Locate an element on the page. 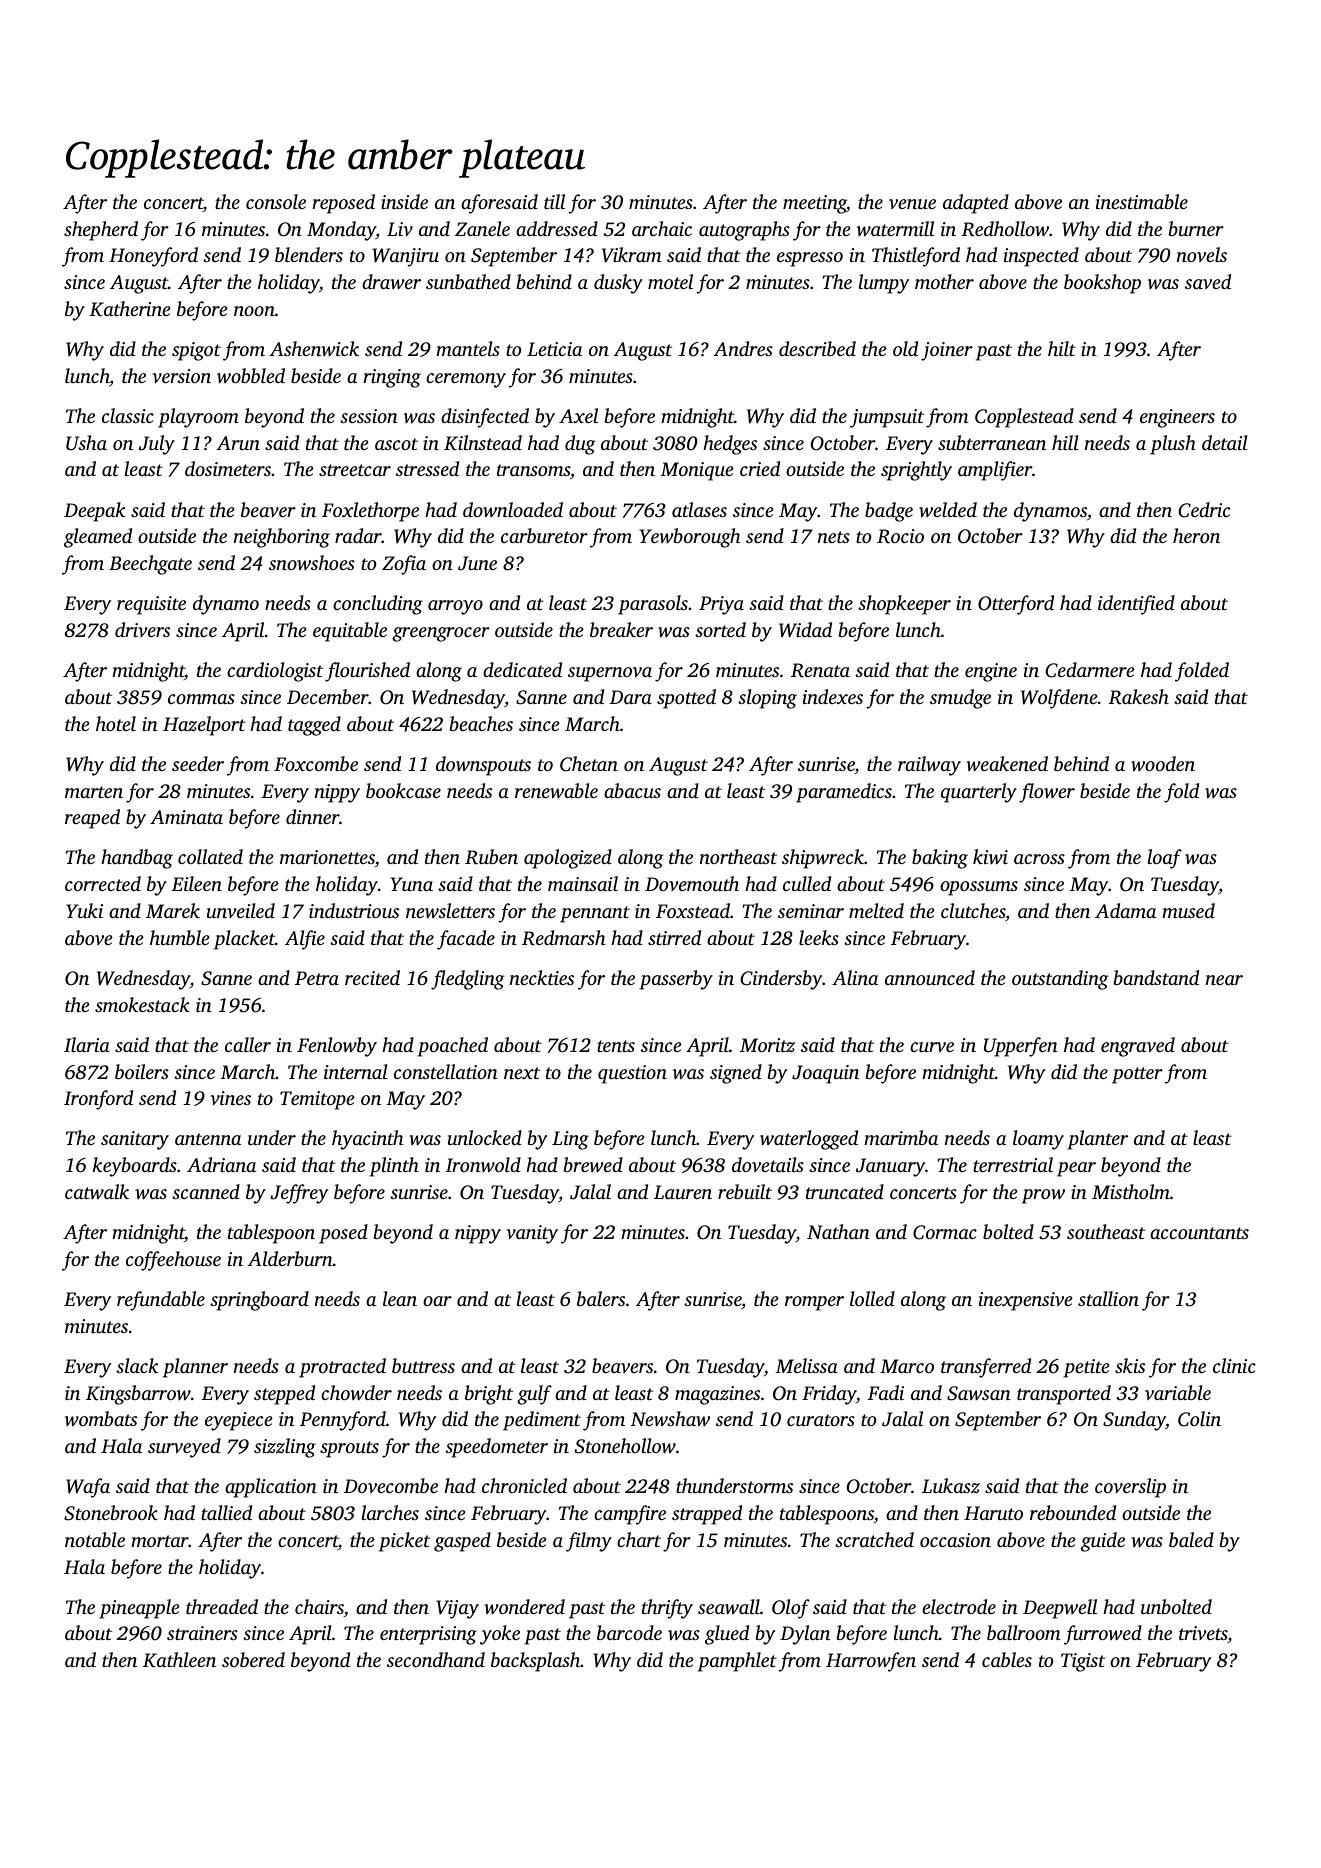 Image resolution: width=1321 pixels, height=1868 pixels. till is located at coordinates (554, 201).
